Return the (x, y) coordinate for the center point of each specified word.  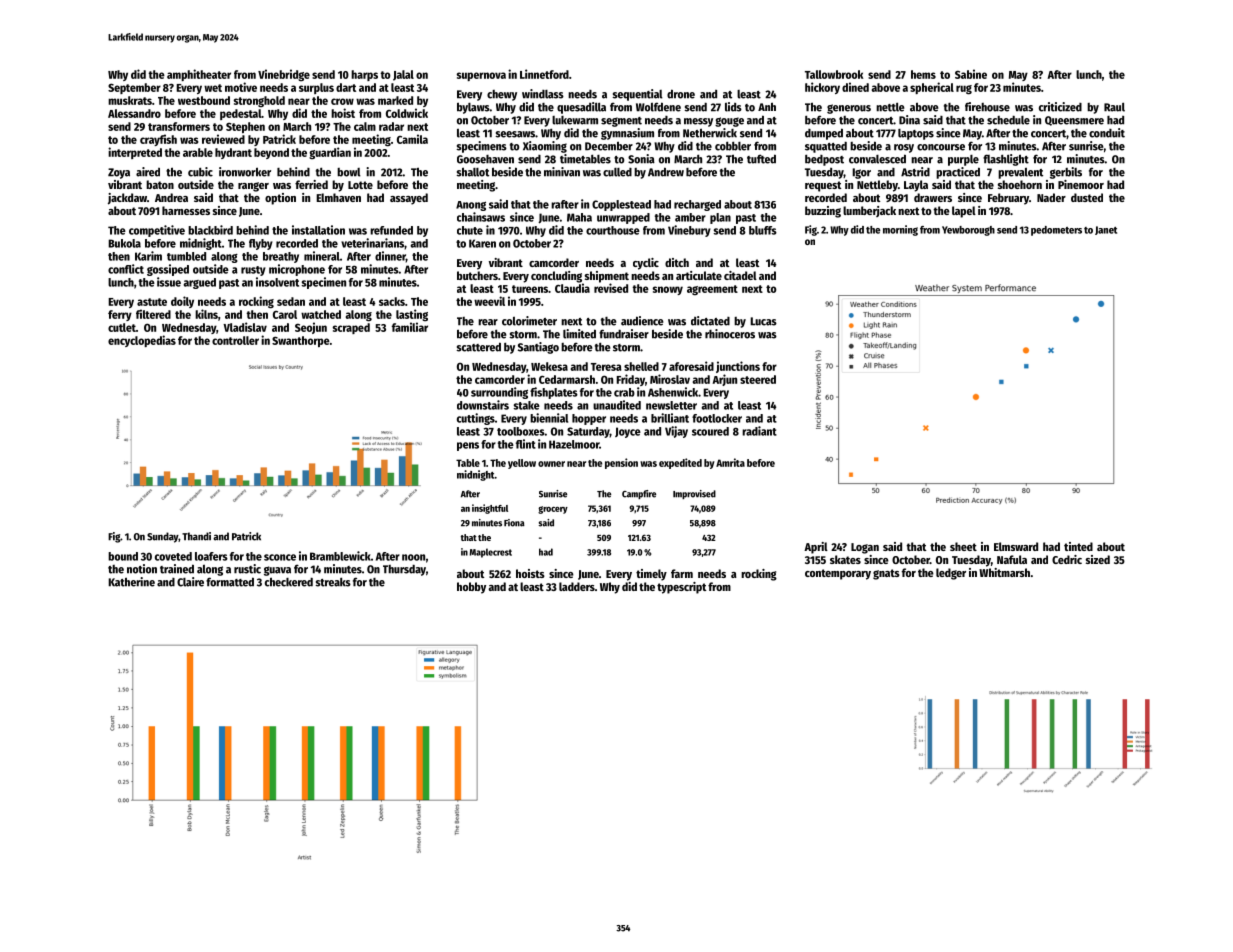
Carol (285, 314)
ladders (577, 586)
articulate (699, 275)
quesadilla (581, 108)
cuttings (476, 419)
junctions (738, 367)
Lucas (763, 321)
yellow (522, 464)
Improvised (694, 494)
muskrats (130, 100)
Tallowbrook (834, 74)
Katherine (131, 582)
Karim (148, 256)
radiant (759, 431)
